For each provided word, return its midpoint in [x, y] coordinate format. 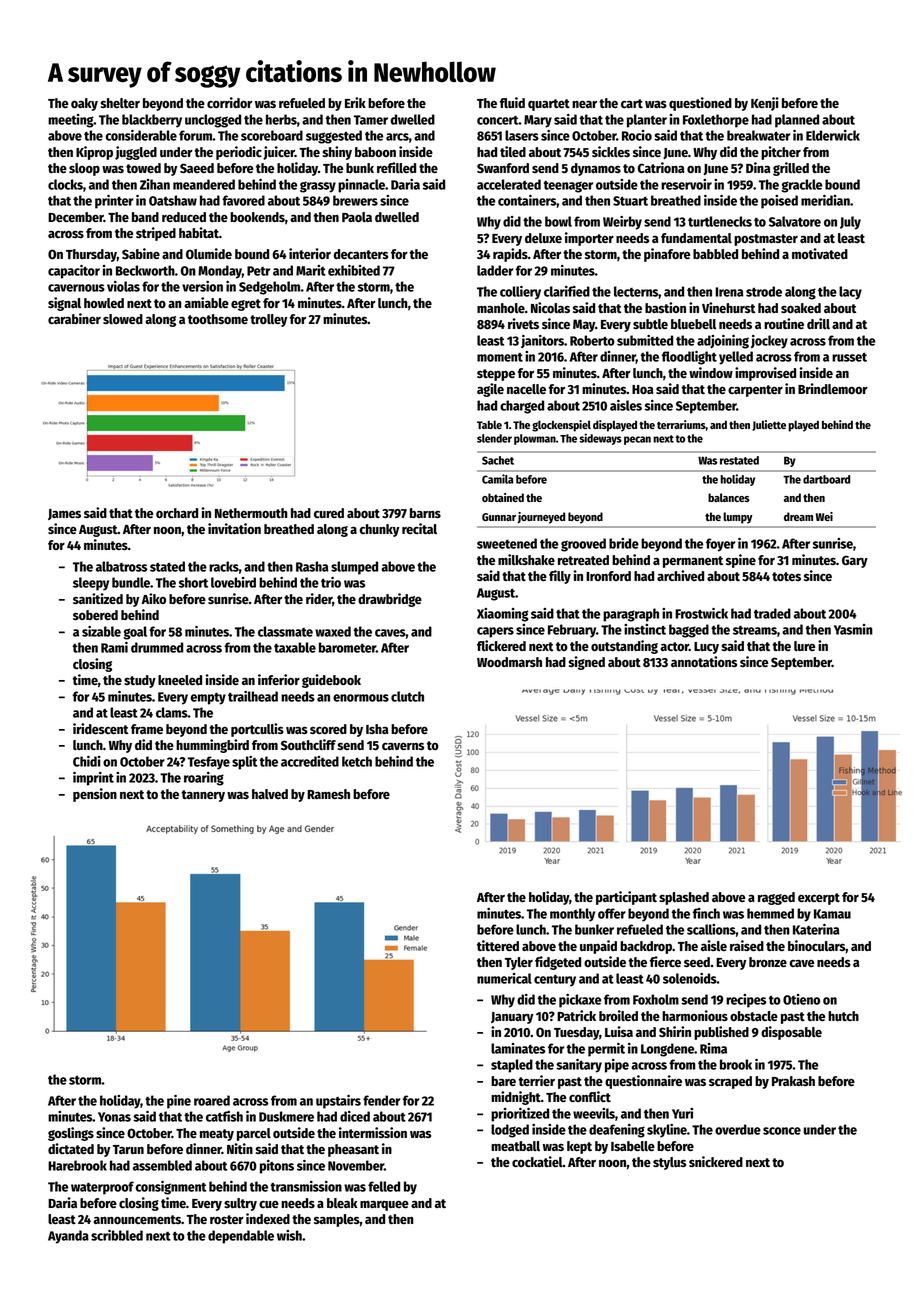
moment [500, 357]
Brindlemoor [833, 388]
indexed [268, 1218]
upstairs [338, 1102]
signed [587, 663]
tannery [203, 796]
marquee [384, 1205]
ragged [776, 898]
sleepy [91, 584]
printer [114, 202]
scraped [730, 1082]
